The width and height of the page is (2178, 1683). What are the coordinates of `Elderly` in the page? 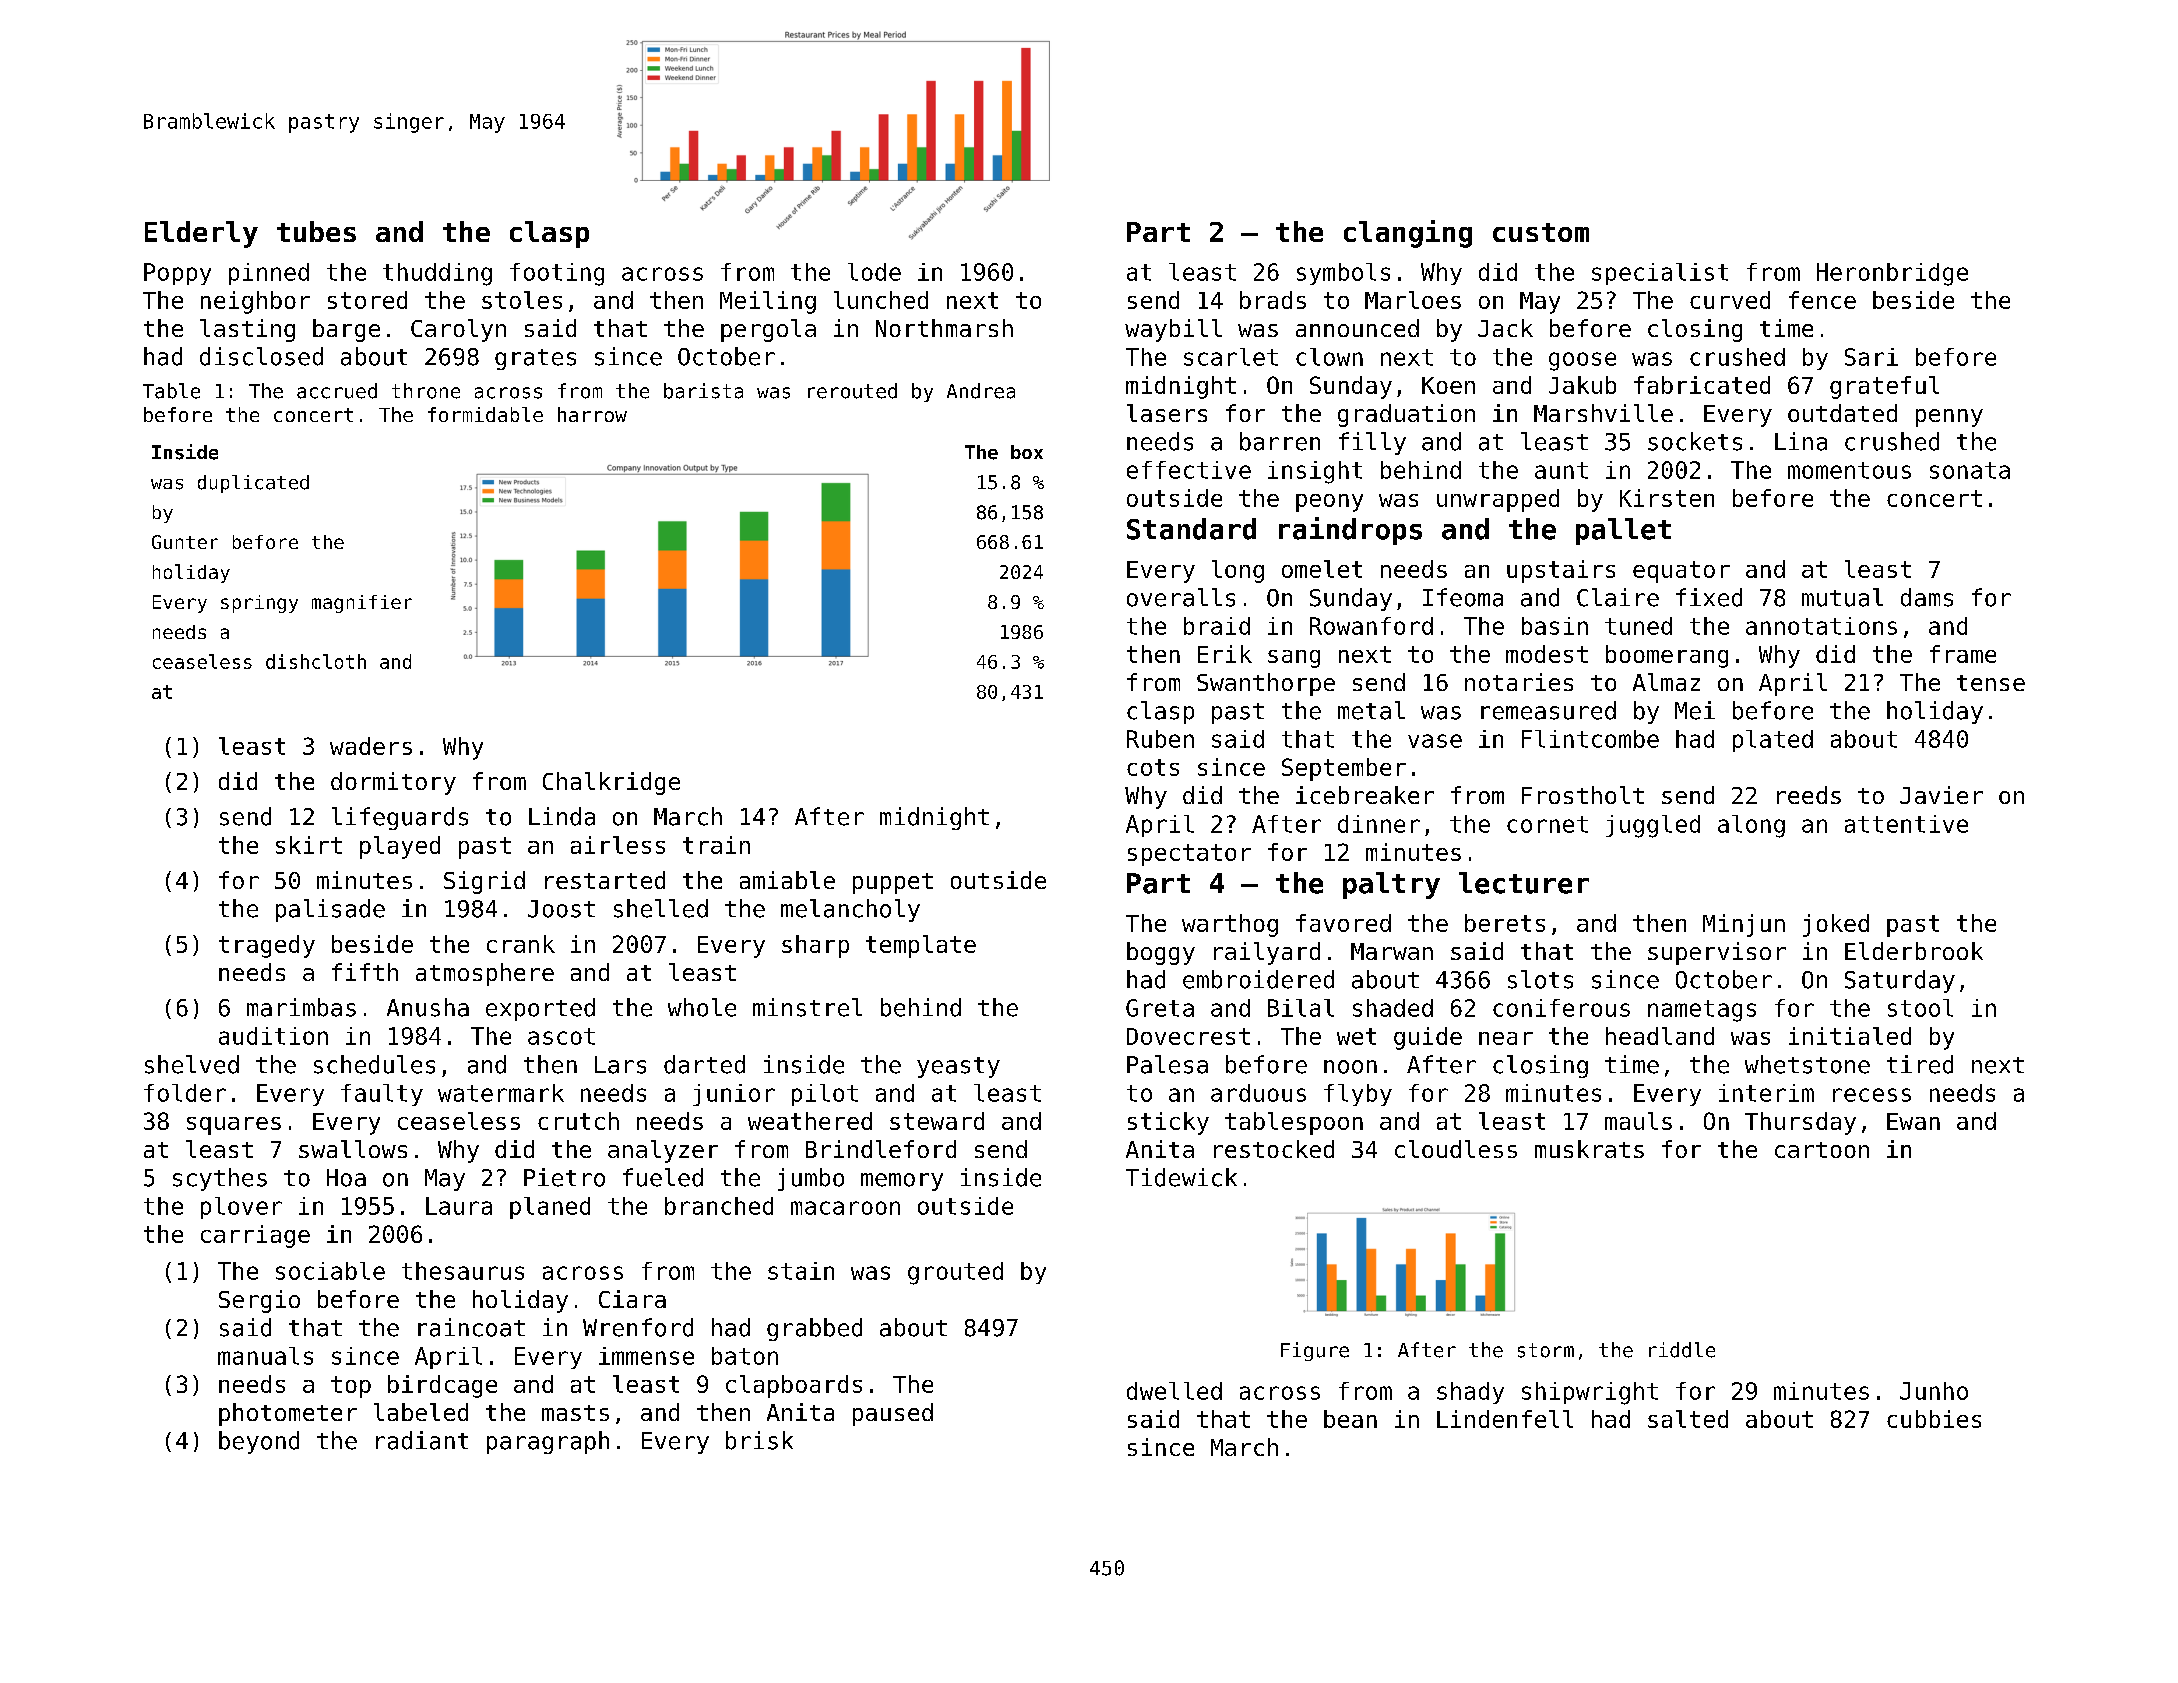 It's located at (201, 234).
